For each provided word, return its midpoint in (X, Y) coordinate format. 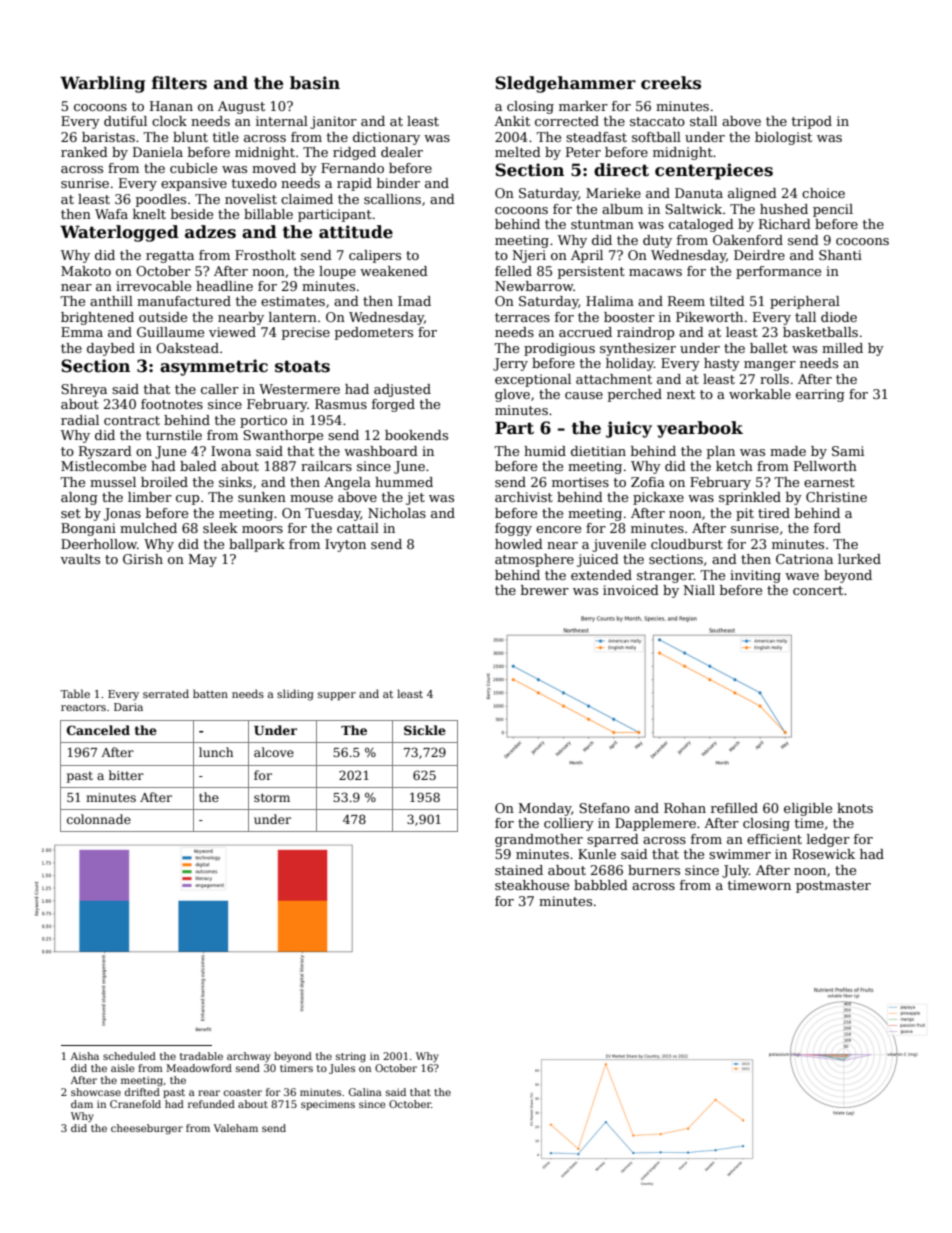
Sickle (425, 730)
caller (220, 389)
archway (249, 1057)
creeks (671, 83)
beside (192, 214)
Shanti (840, 255)
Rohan (685, 808)
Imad (414, 301)
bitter (126, 775)
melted (518, 152)
